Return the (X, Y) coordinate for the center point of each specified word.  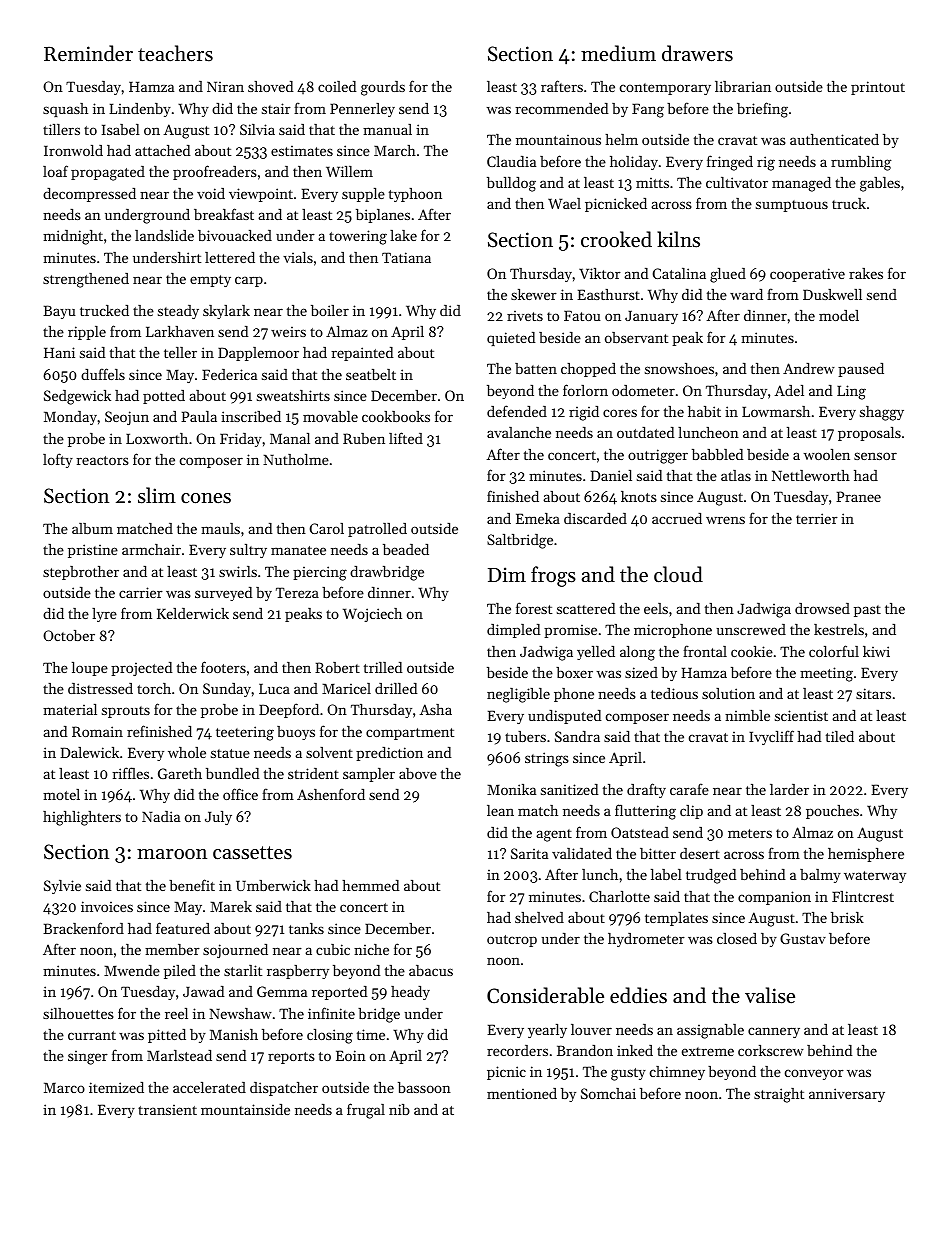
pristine (93, 551)
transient (167, 1109)
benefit (192, 885)
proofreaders (215, 172)
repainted (362, 354)
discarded (595, 518)
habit (704, 411)
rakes (866, 273)
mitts (652, 182)
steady (178, 312)
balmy (820, 876)
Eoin (351, 1055)
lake (403, 235)
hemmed (370, 885)
